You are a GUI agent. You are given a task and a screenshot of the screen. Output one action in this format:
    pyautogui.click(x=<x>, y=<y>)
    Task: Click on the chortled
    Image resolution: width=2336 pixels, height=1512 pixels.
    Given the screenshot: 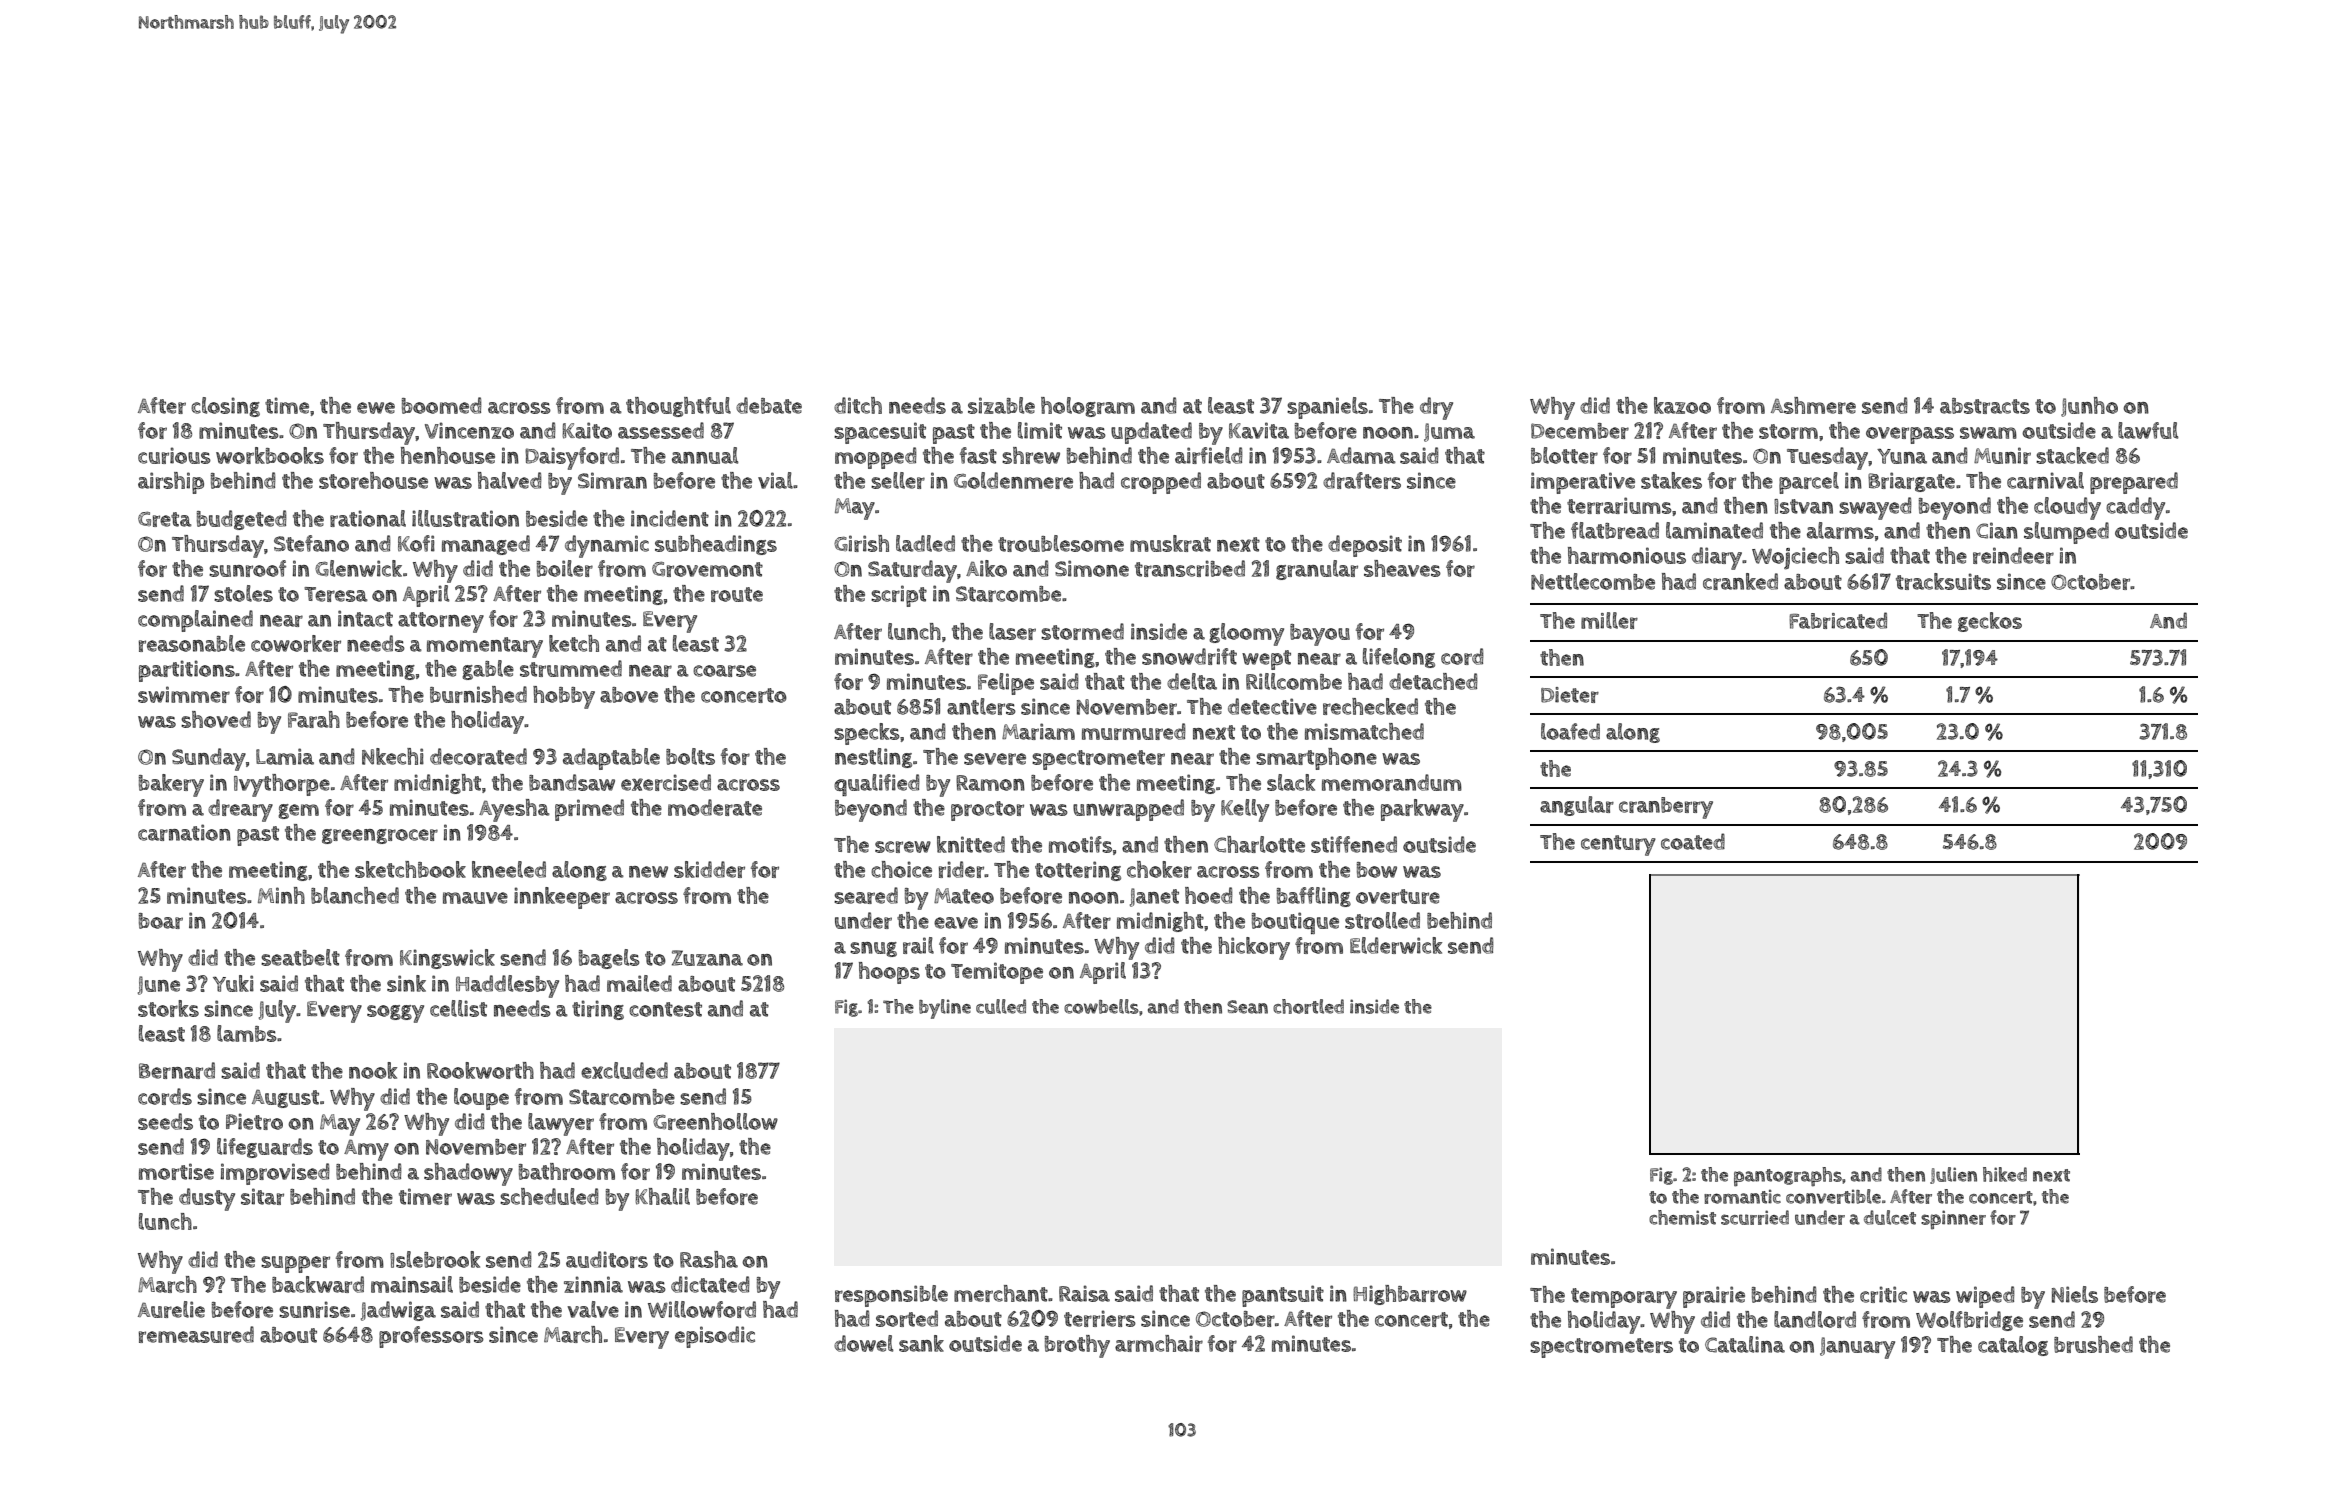 What is the action you would take?
    pyautogui.click(x=1308, y=1006)
